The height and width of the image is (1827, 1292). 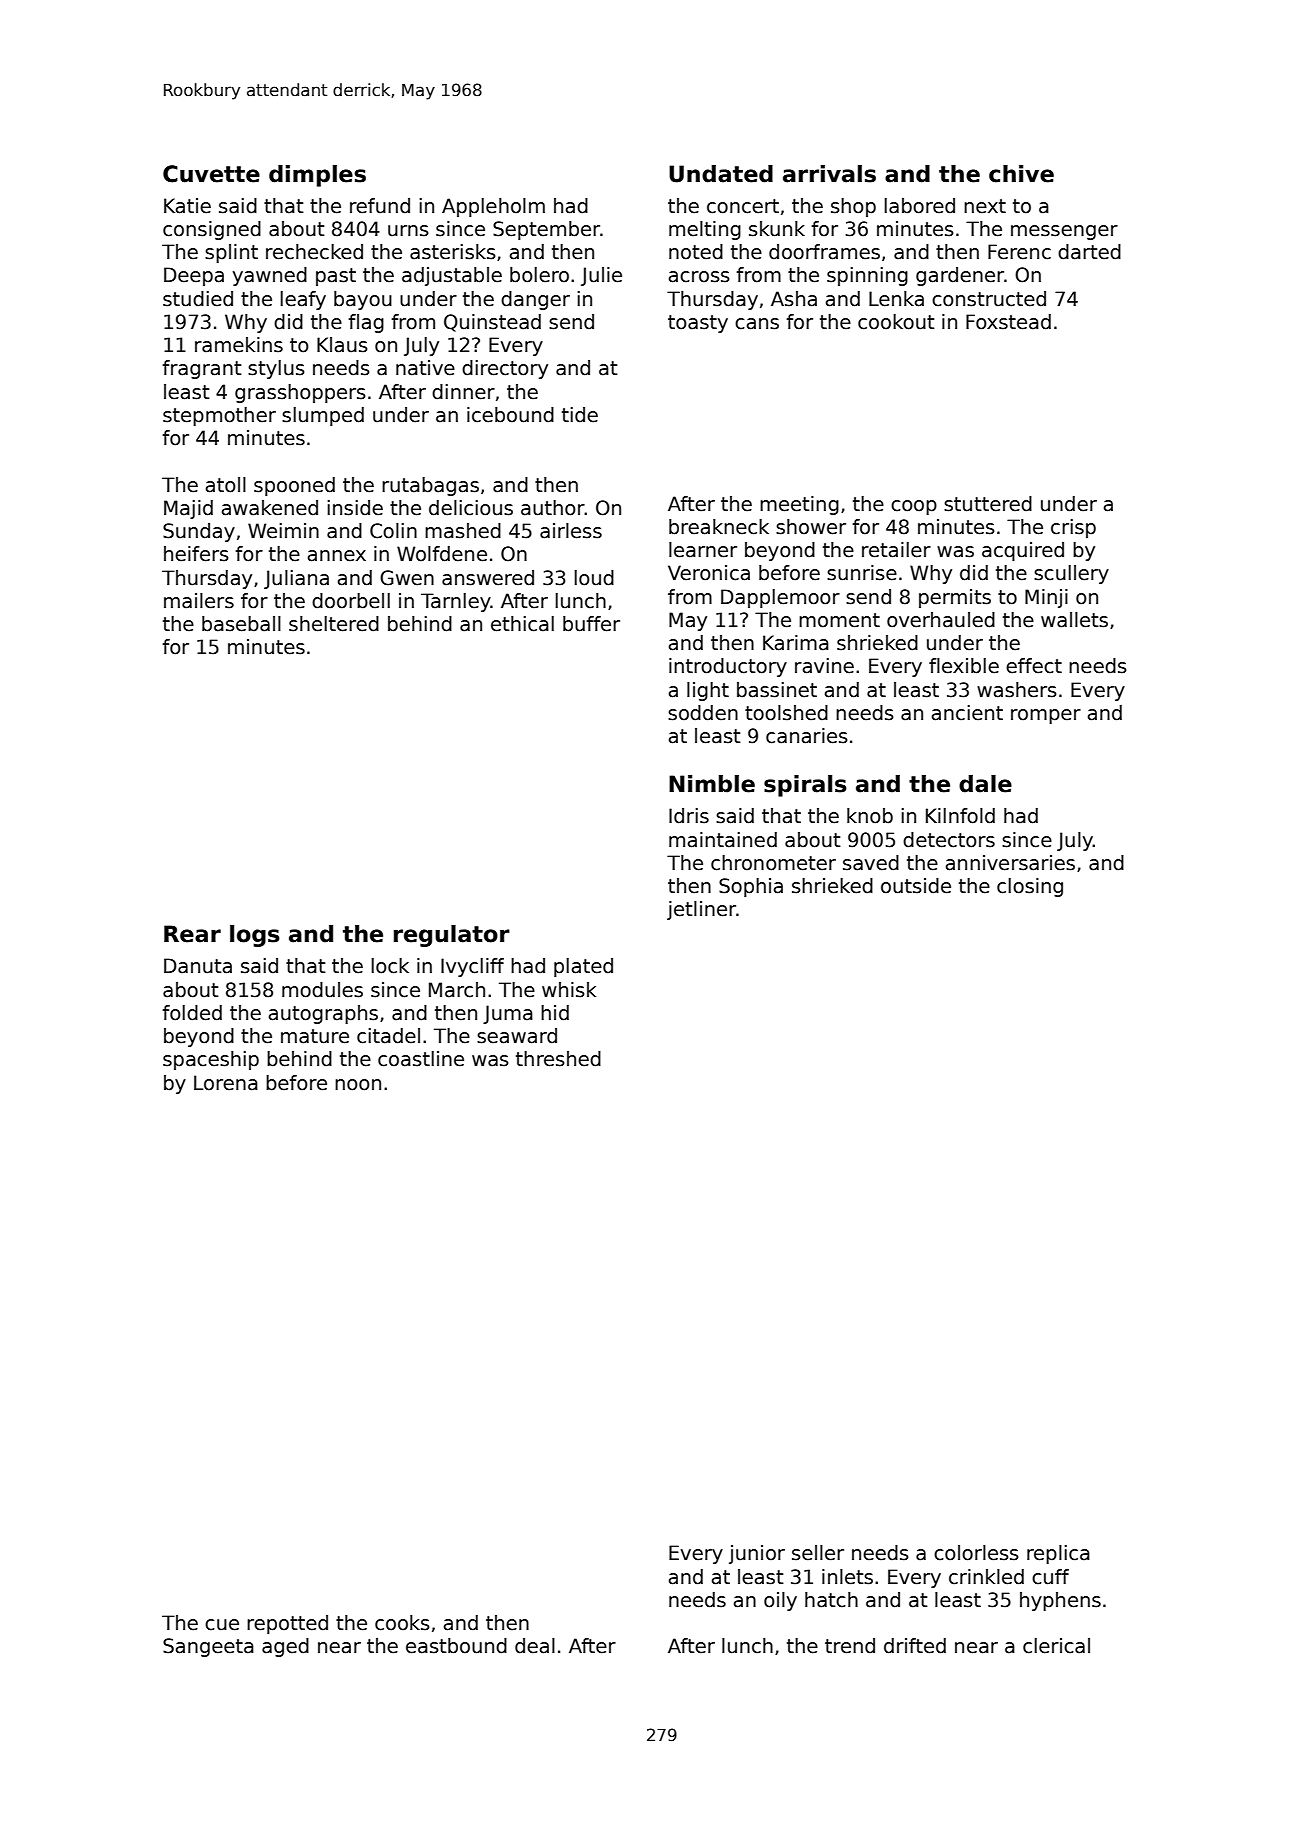 What do you see at coordinates (1008, 322) in the image?
I see `Foxstead` at bounding box center [1008, 322].
